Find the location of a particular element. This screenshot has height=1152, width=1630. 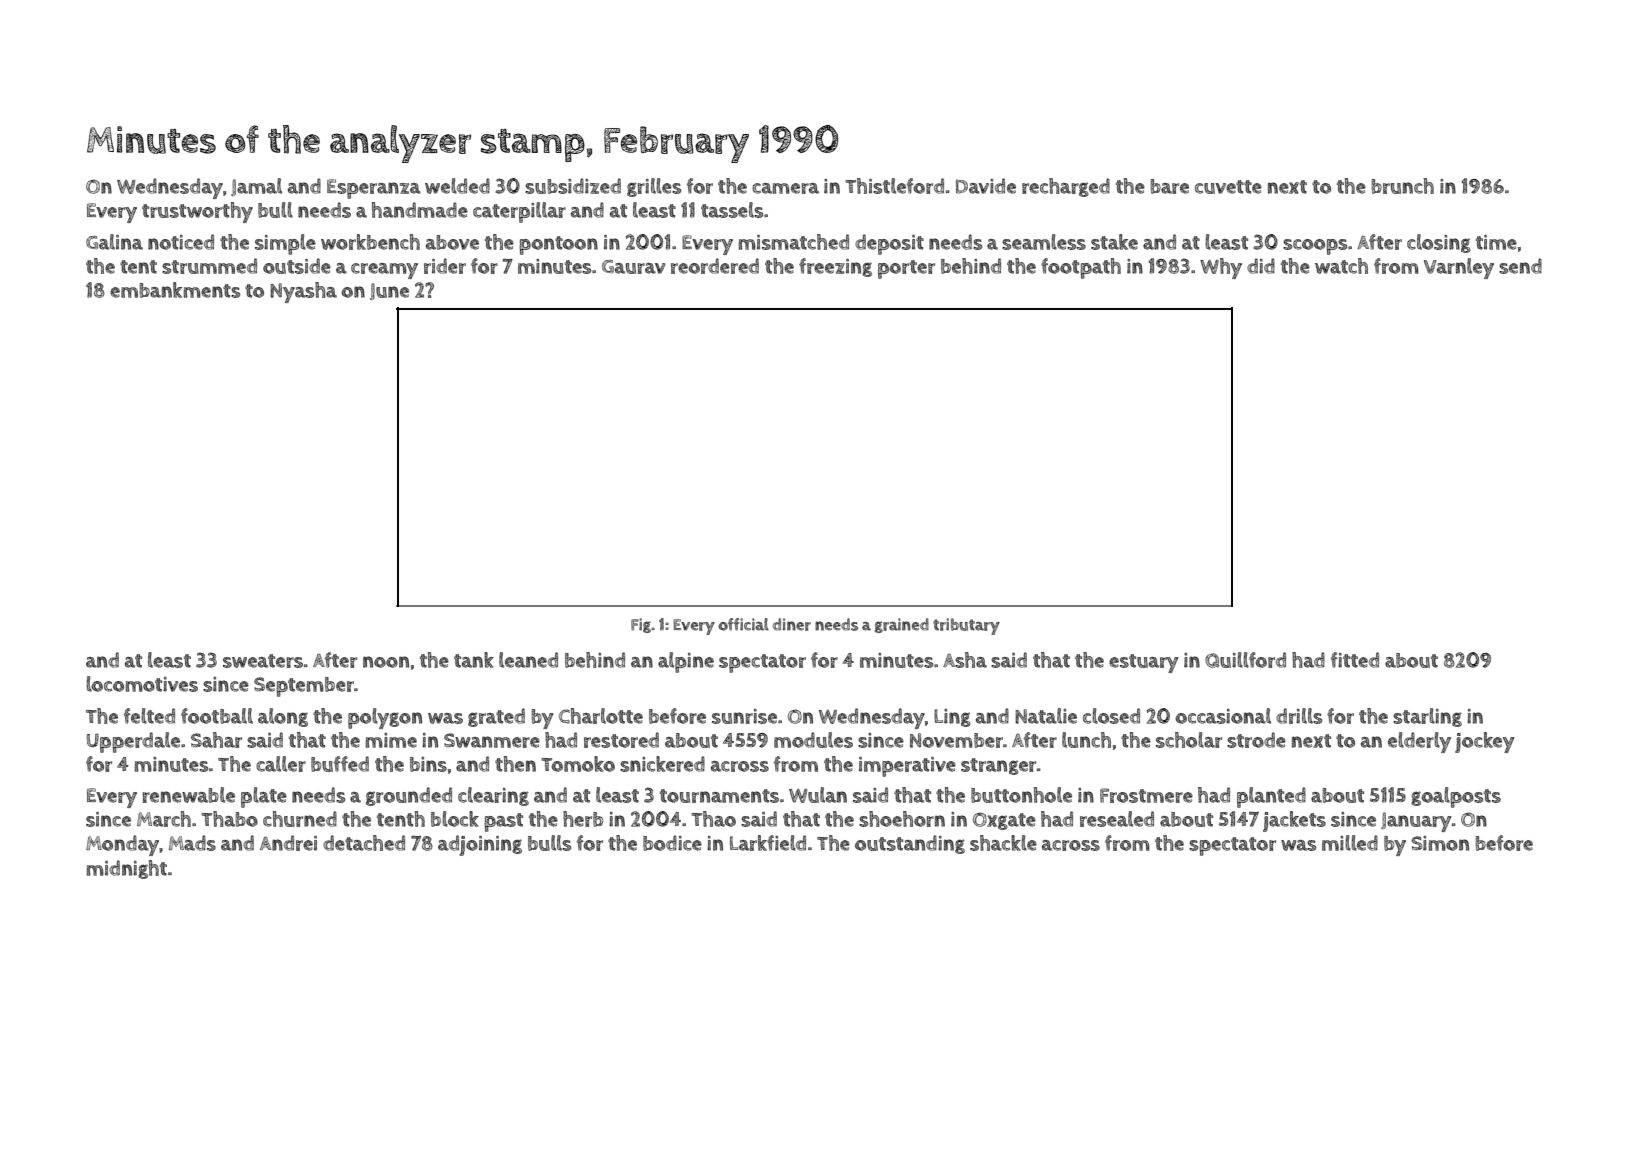

jockey is located at coordinates (1485, 742).
